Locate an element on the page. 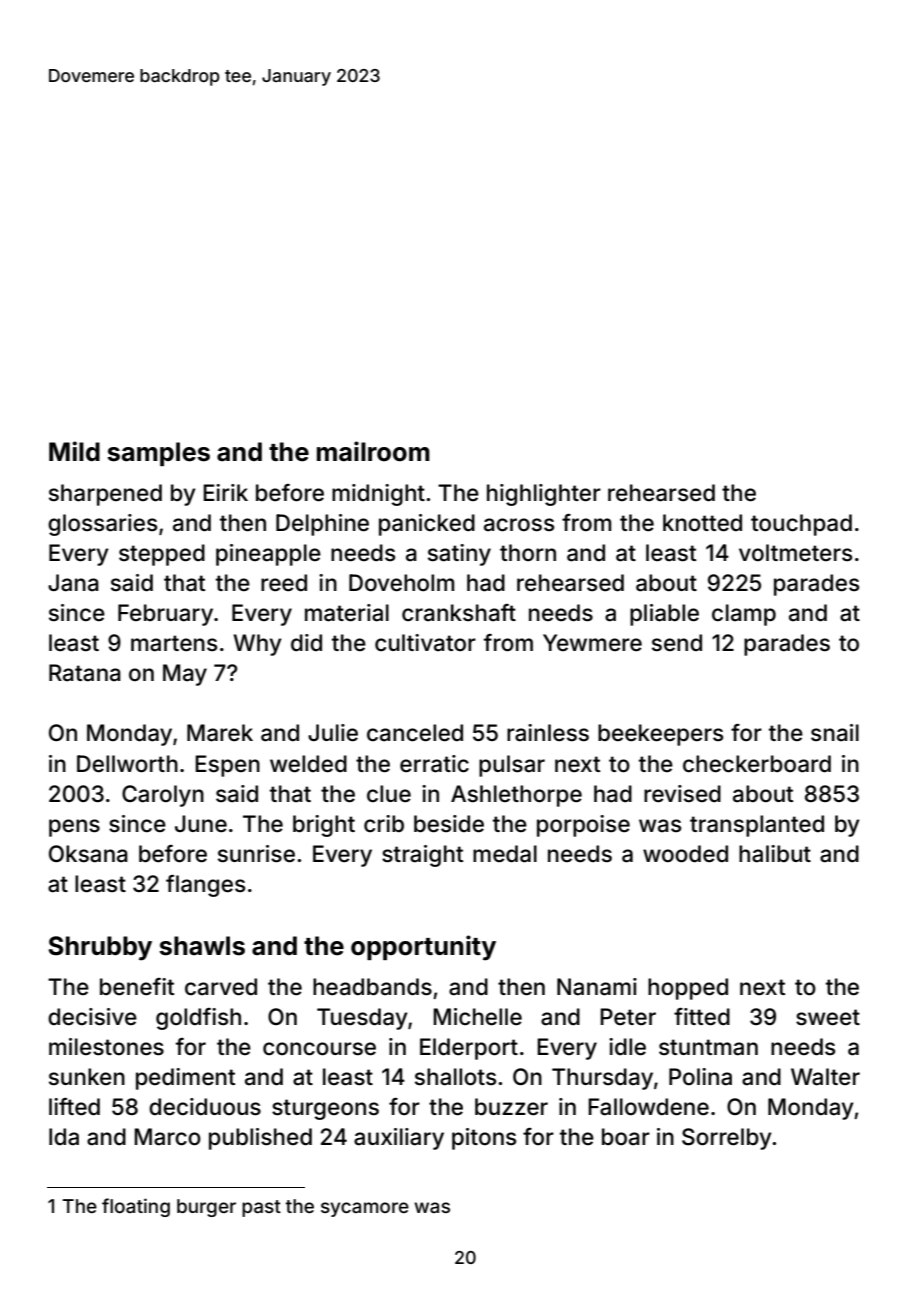 Image resolution: width=908 pixels, height=1316 pixels. snail is located at coordinates (835, 733).
